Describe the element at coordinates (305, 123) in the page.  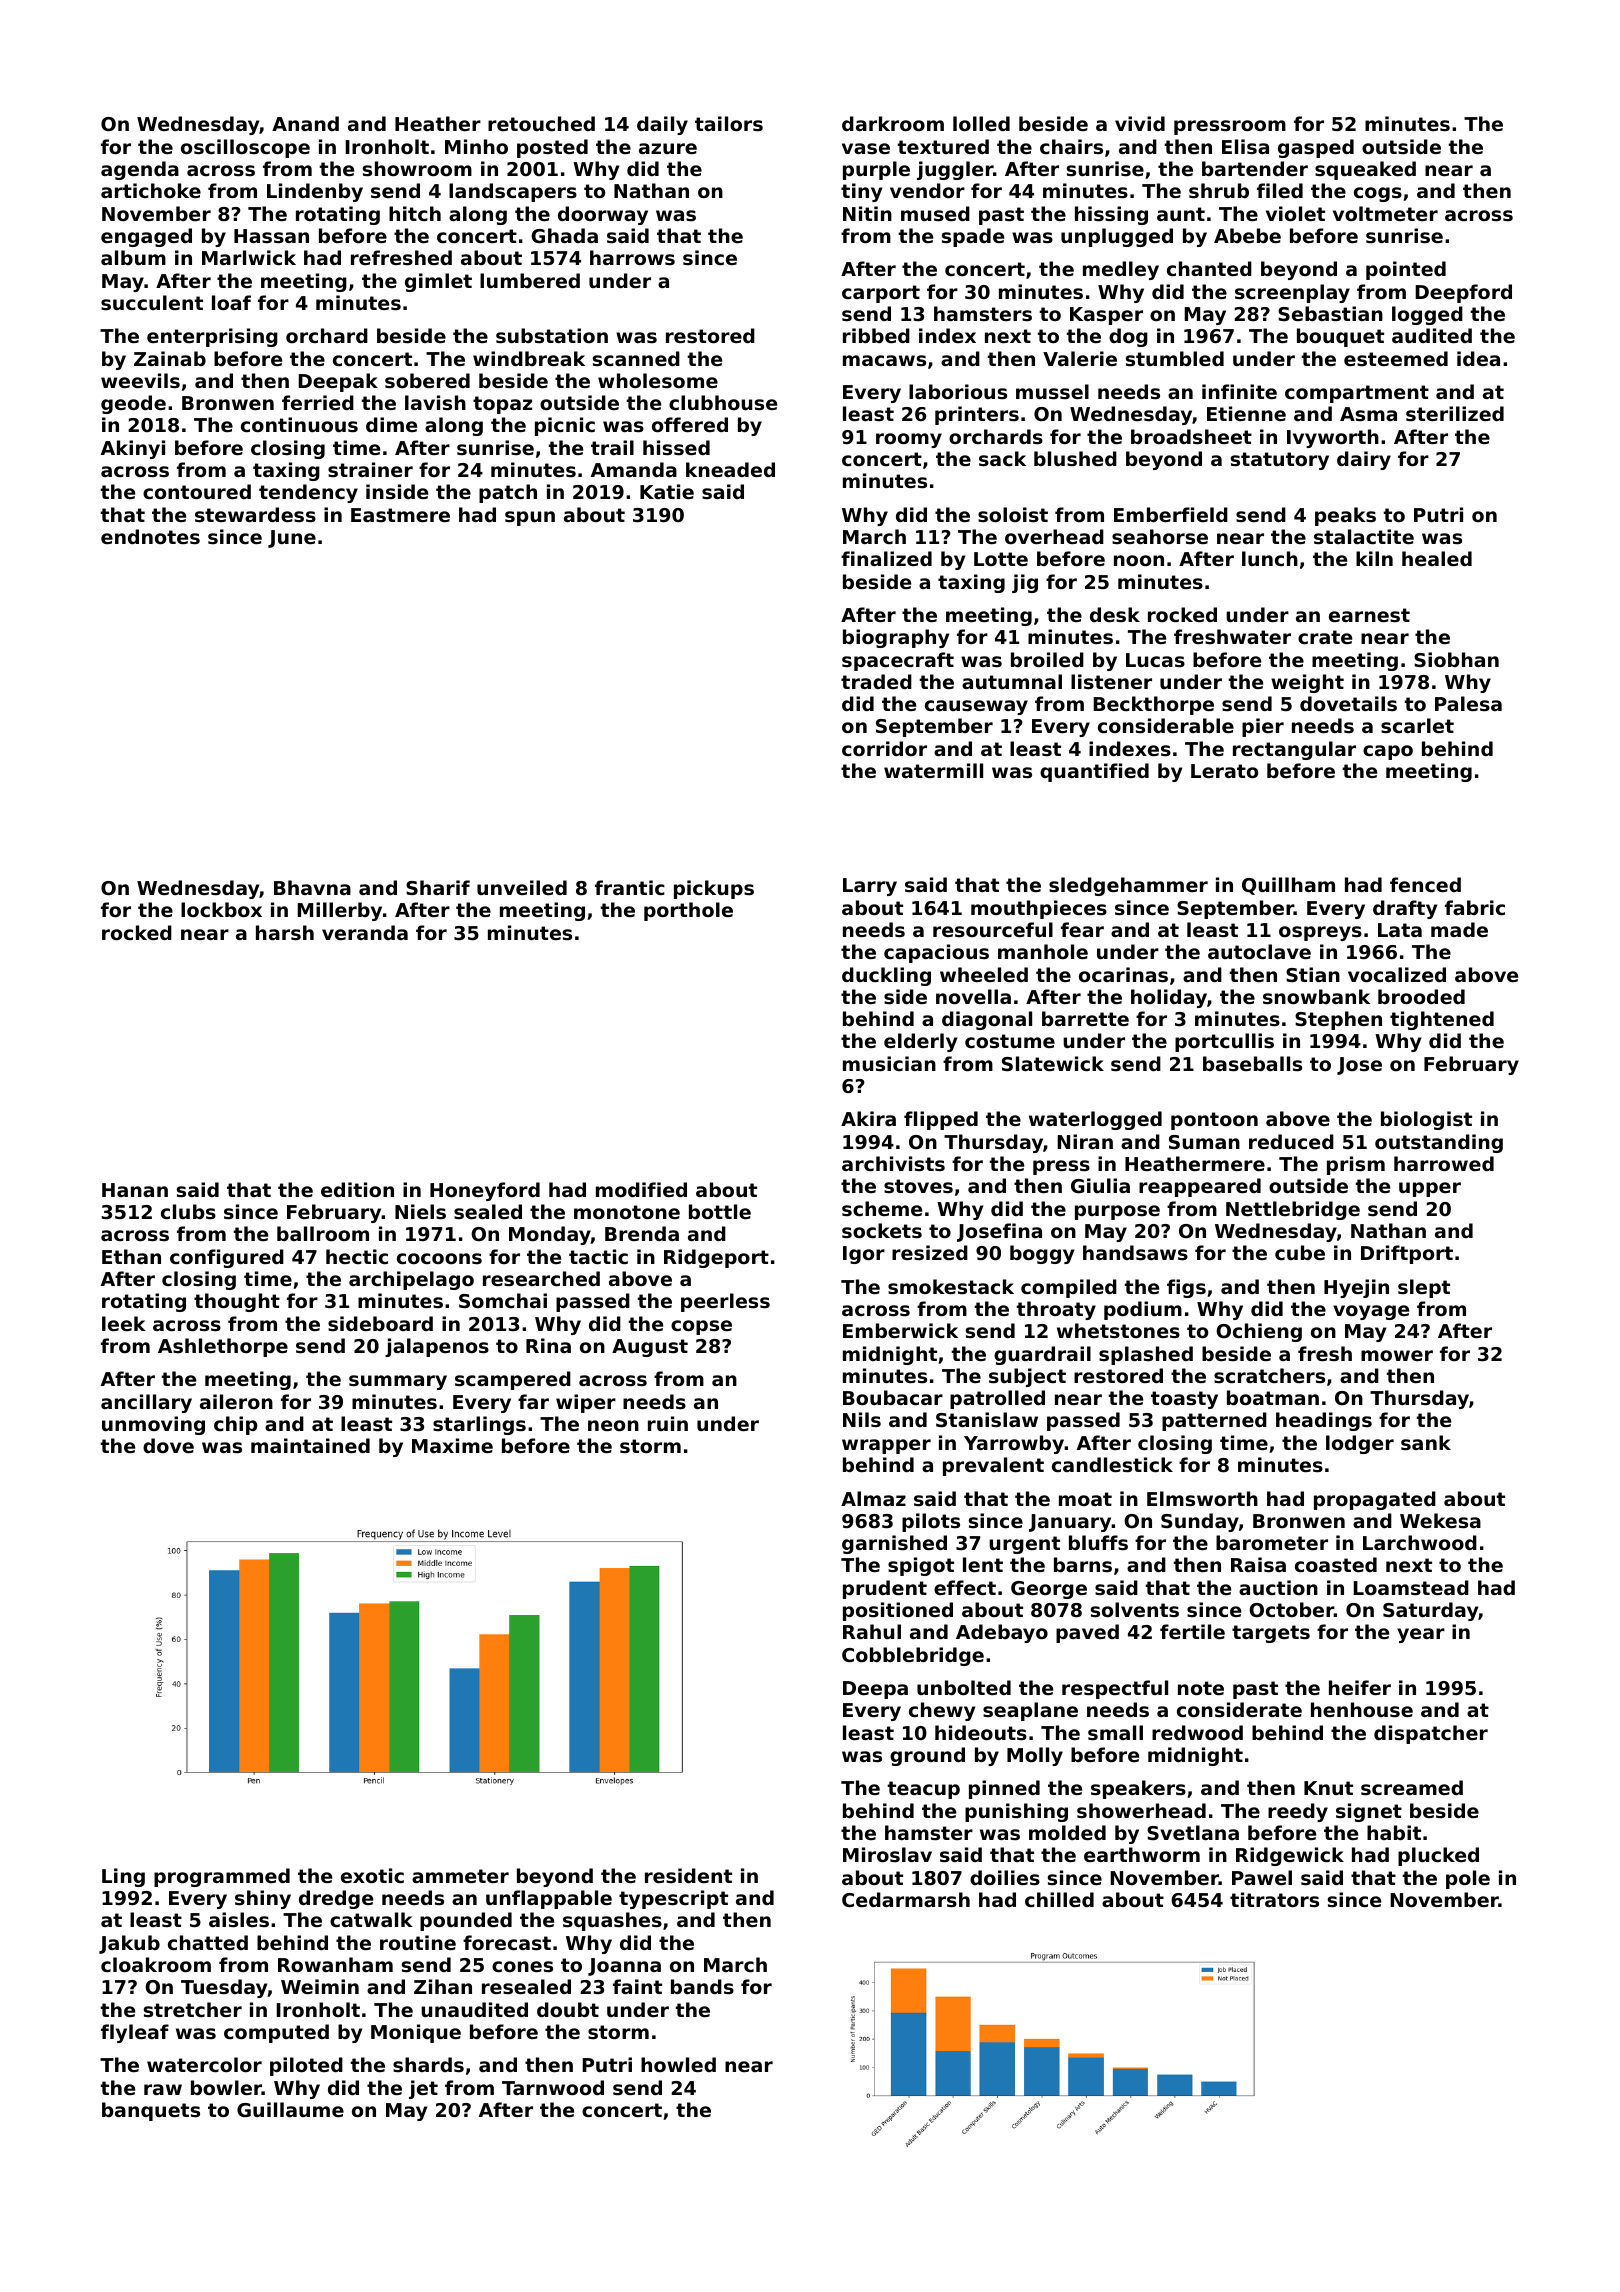
I see `Anand` at that location.
